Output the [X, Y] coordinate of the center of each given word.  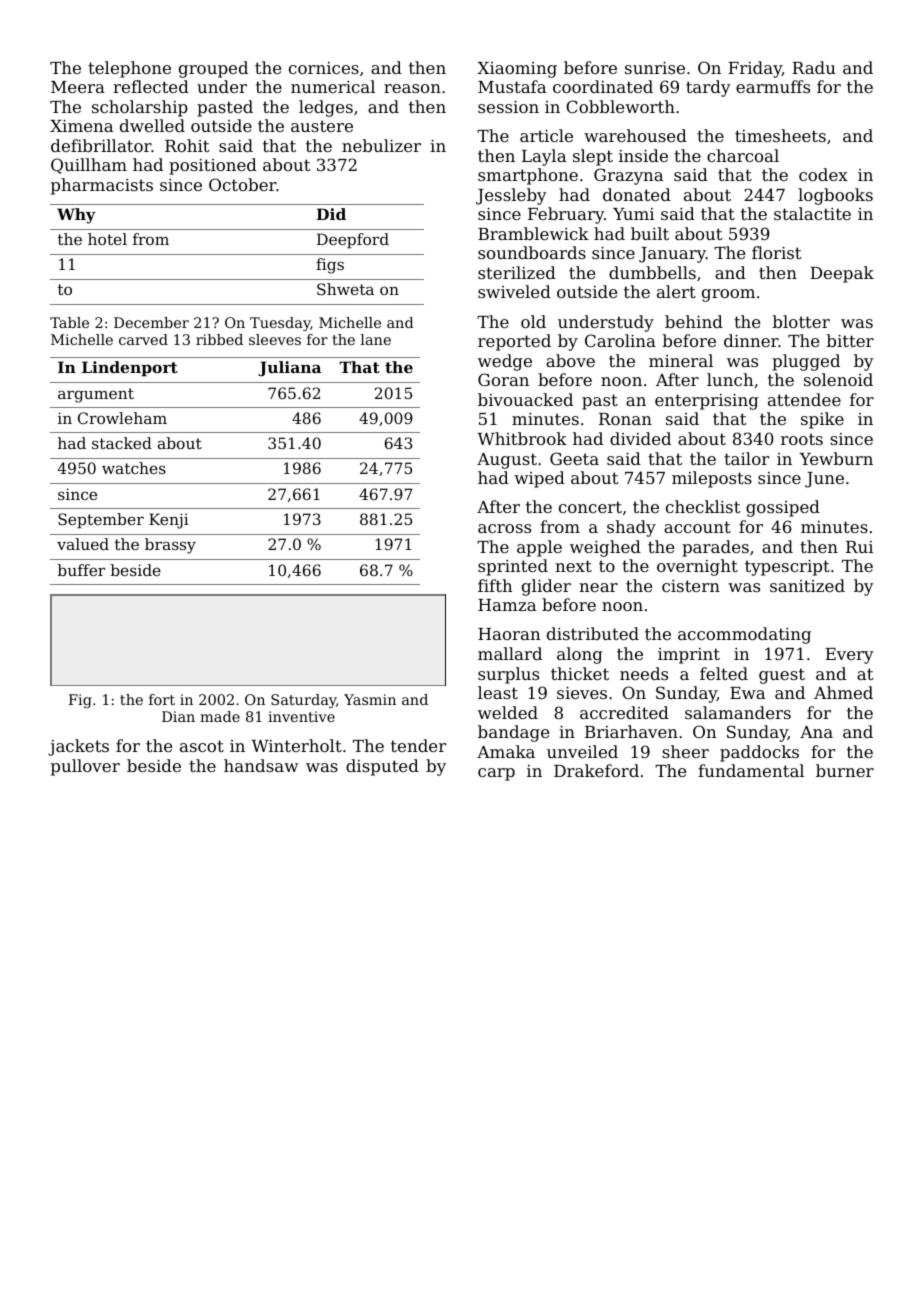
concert [590, 507]
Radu [814, 67]
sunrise [655, 68]
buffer [81, 570]
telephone [129, 69]
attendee [804, 399]
